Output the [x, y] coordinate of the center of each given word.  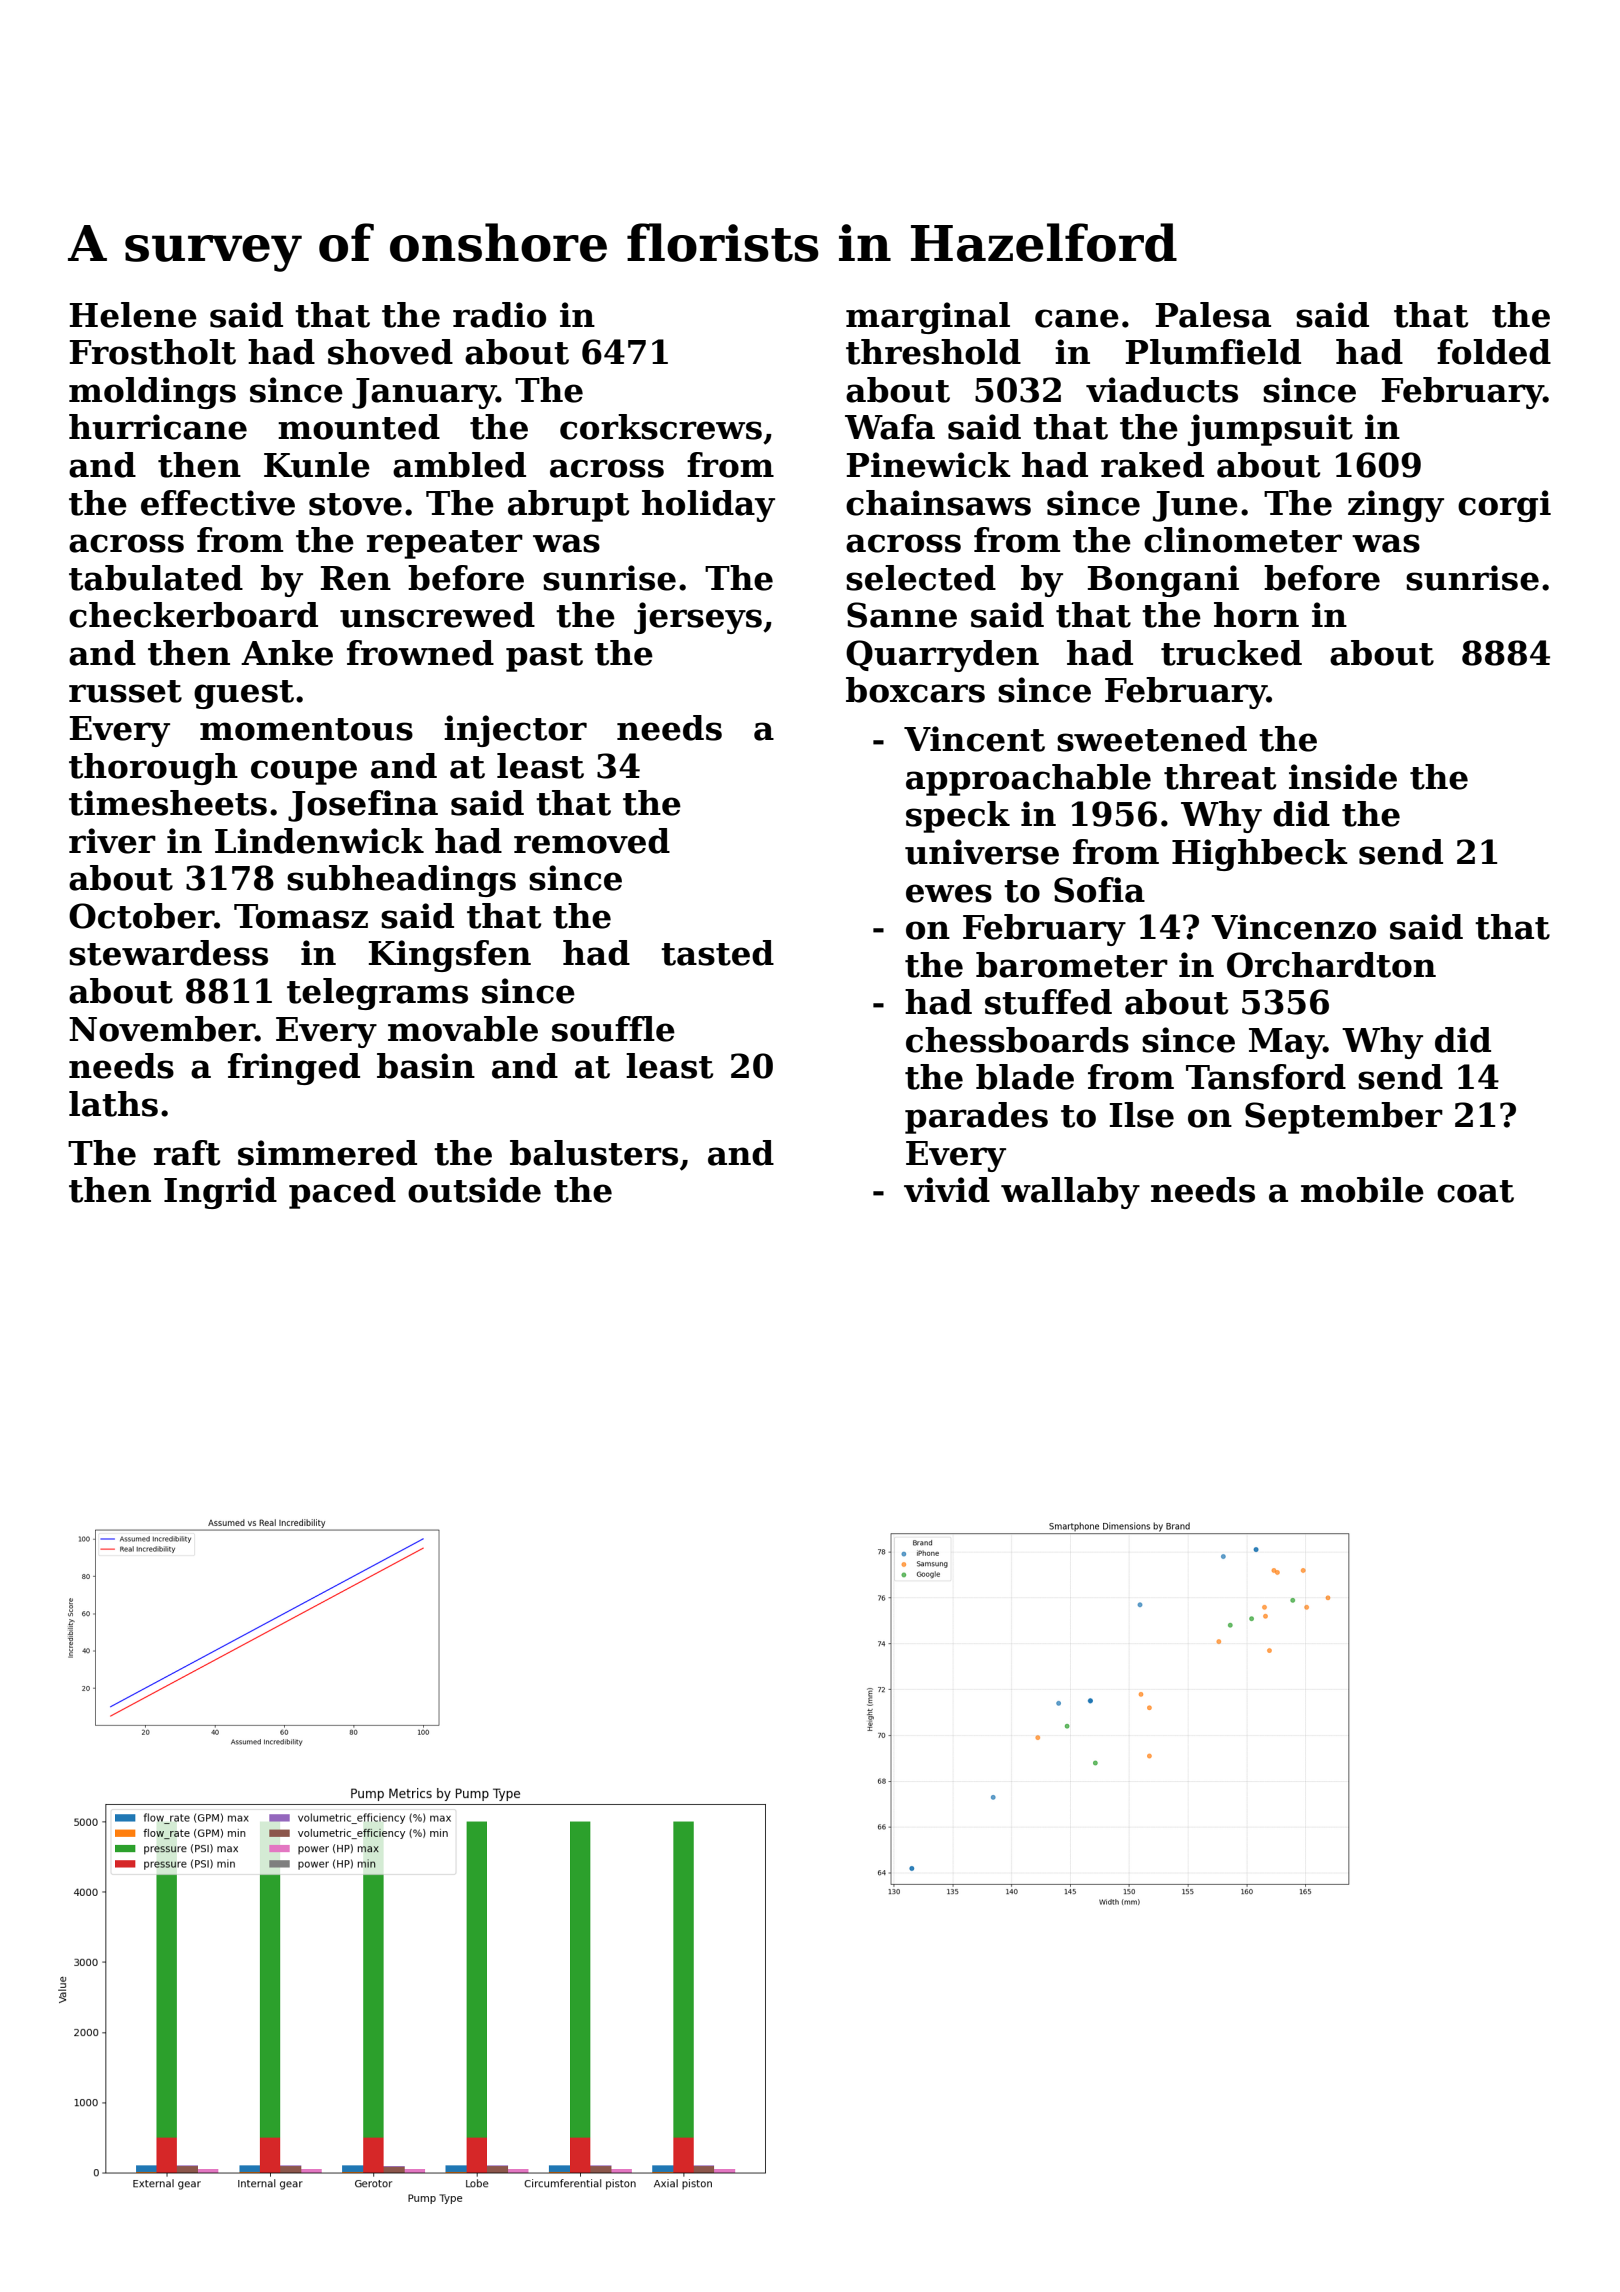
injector [515, 731]
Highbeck [1260, 855]
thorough [153, 769]
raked [1152, 465]
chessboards [1017, 1040]
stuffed [1048, 1002]
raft [187, 1153]
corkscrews [661, 427]
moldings [152, 393]
